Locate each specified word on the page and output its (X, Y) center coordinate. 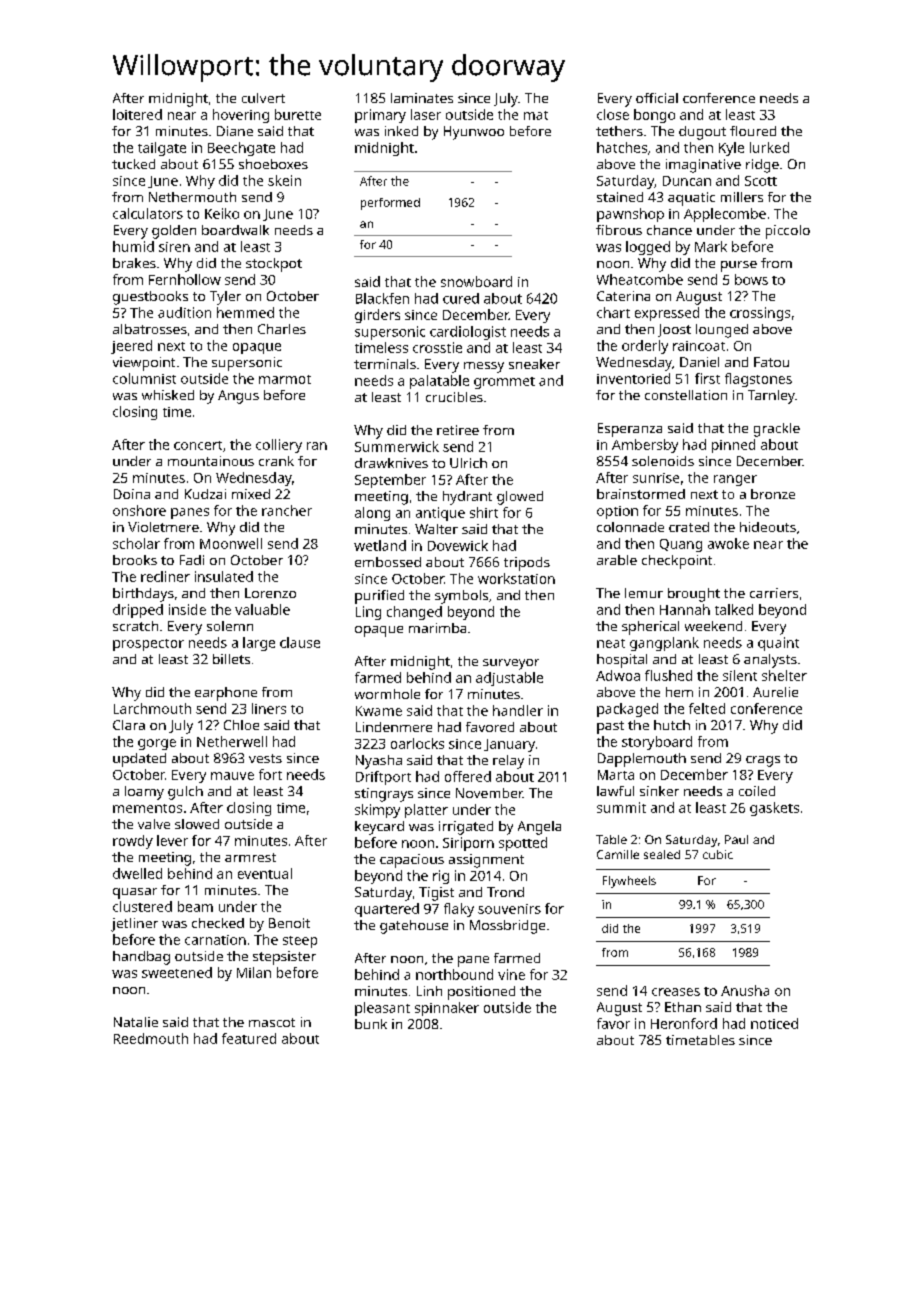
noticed (774, 1023)
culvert (263, 98)
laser (426, 114)
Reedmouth (151, 1038)
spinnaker (447, 1009)
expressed (667, 314)
